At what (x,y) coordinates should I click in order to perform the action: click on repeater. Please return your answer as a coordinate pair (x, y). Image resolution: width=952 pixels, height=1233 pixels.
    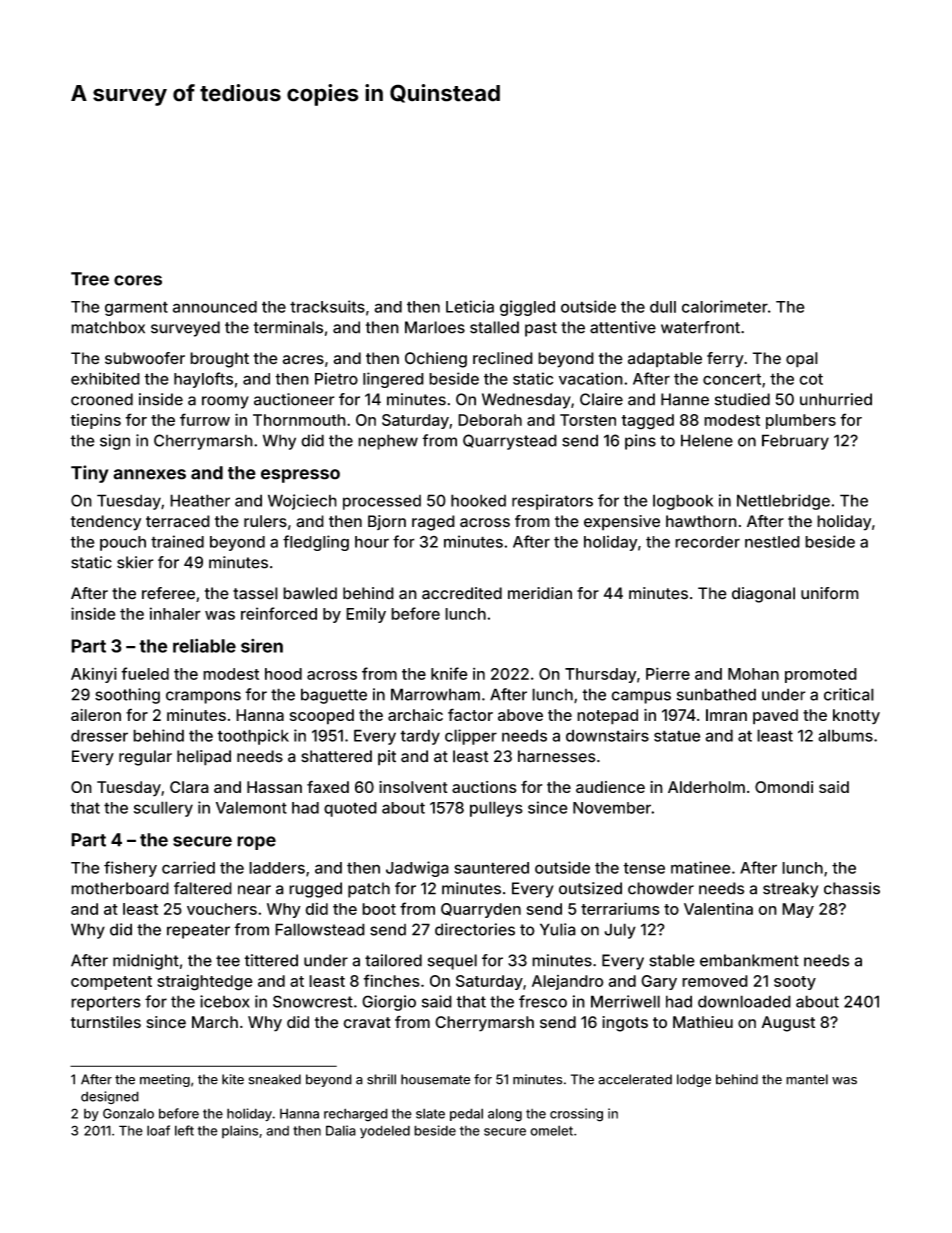
    Looking at the image, I should click on (198, 931).
